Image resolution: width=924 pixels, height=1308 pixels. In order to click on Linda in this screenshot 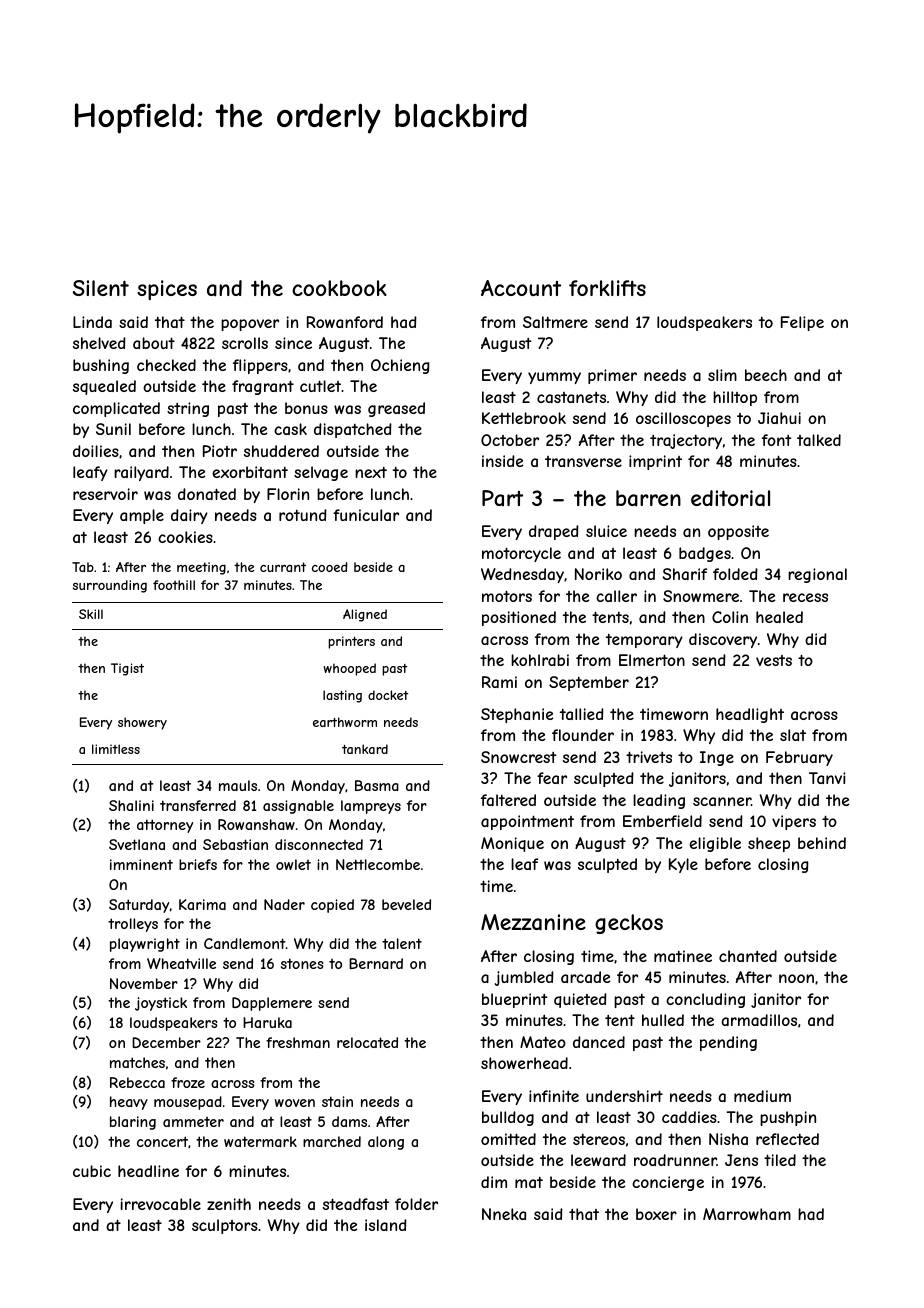, I will do `click(92, 322)`.
